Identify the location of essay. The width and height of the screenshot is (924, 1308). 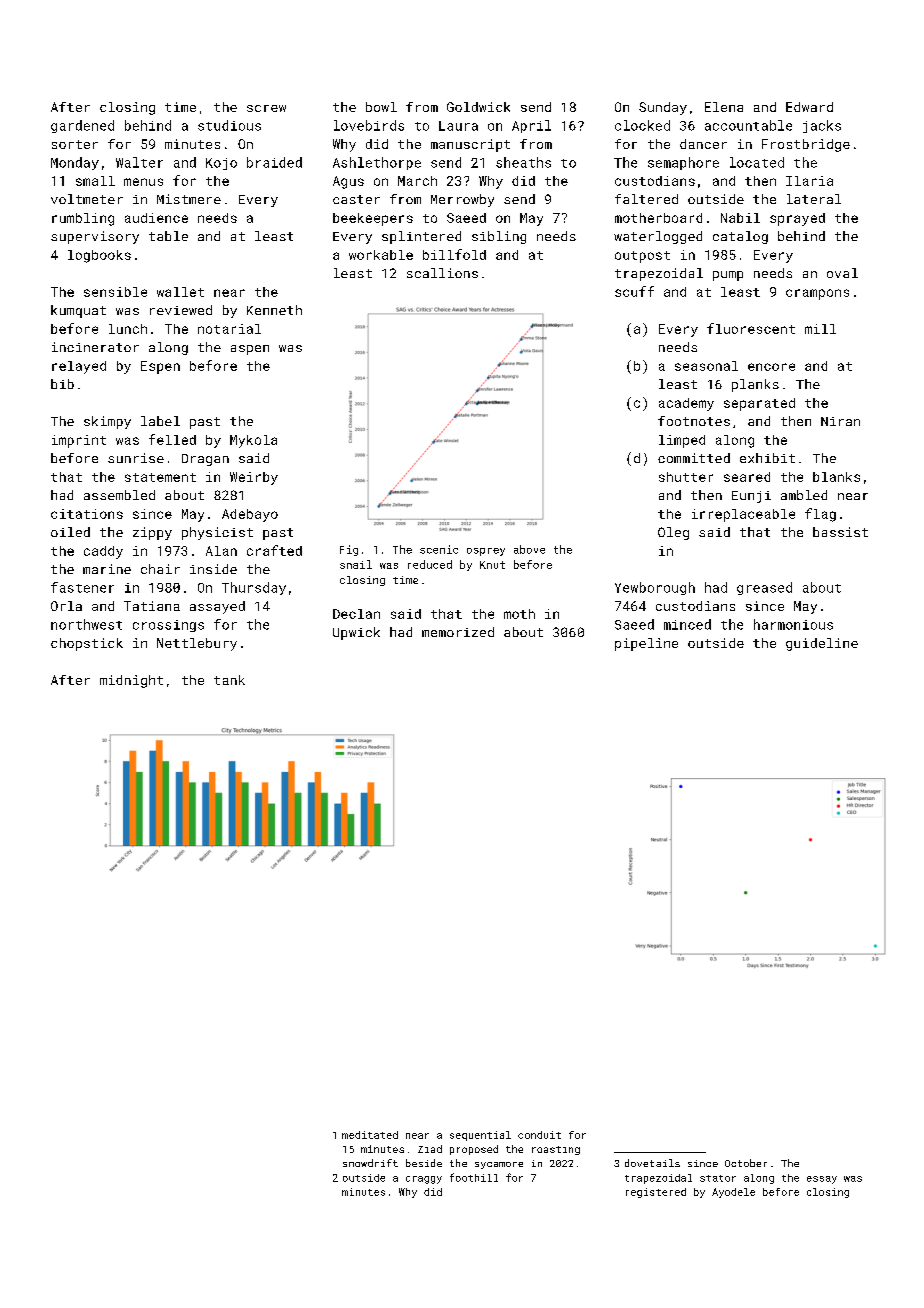
(822, 1180).
